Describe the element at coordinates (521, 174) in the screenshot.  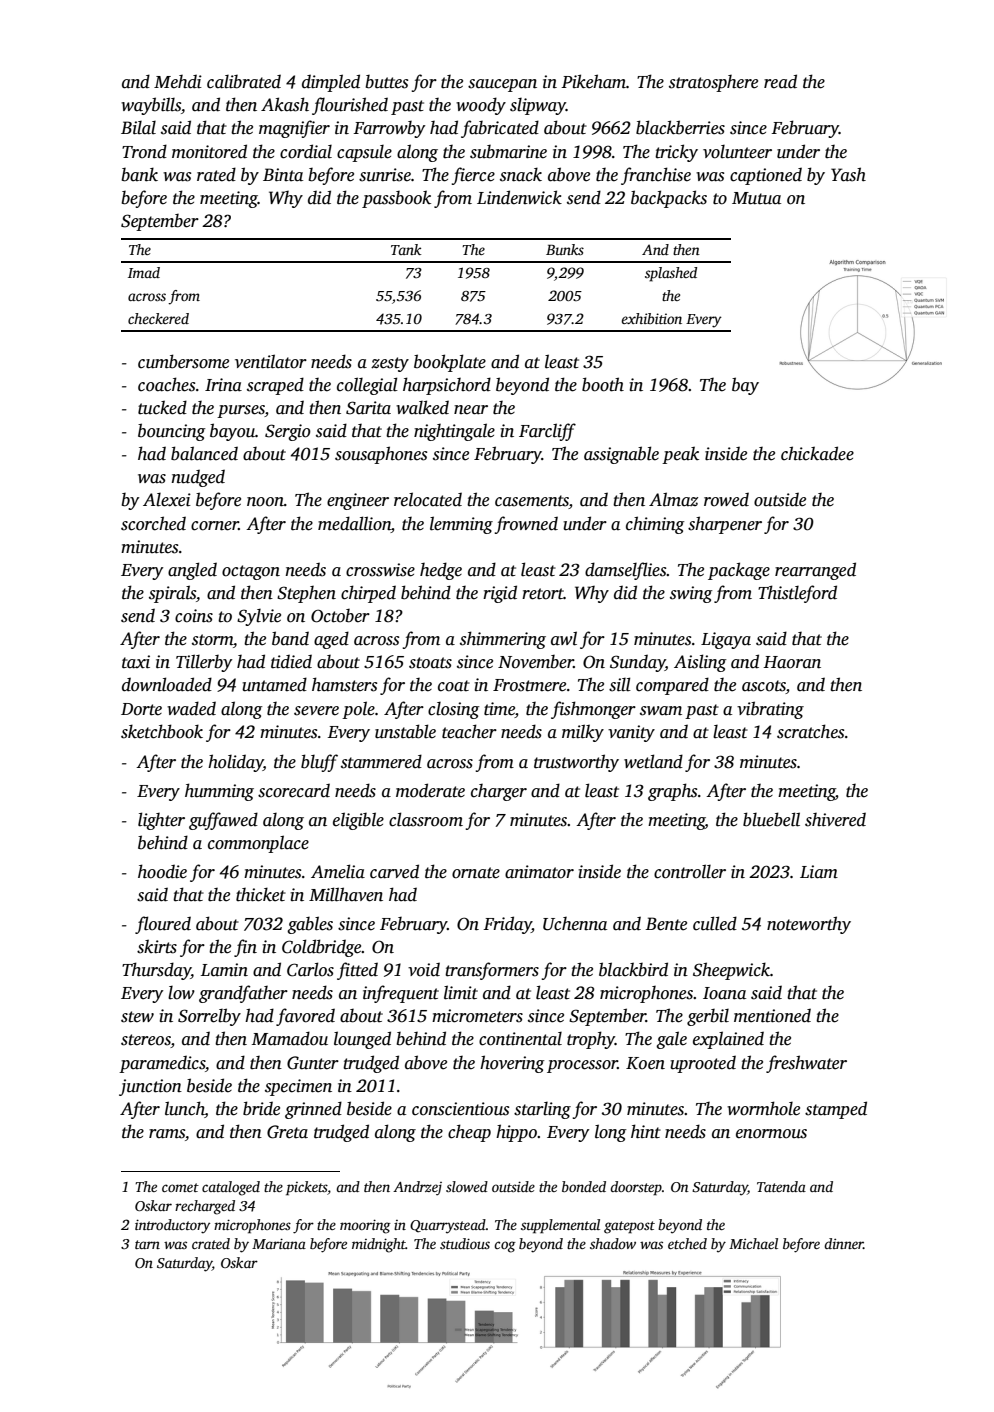
I see `snack` at that location.
